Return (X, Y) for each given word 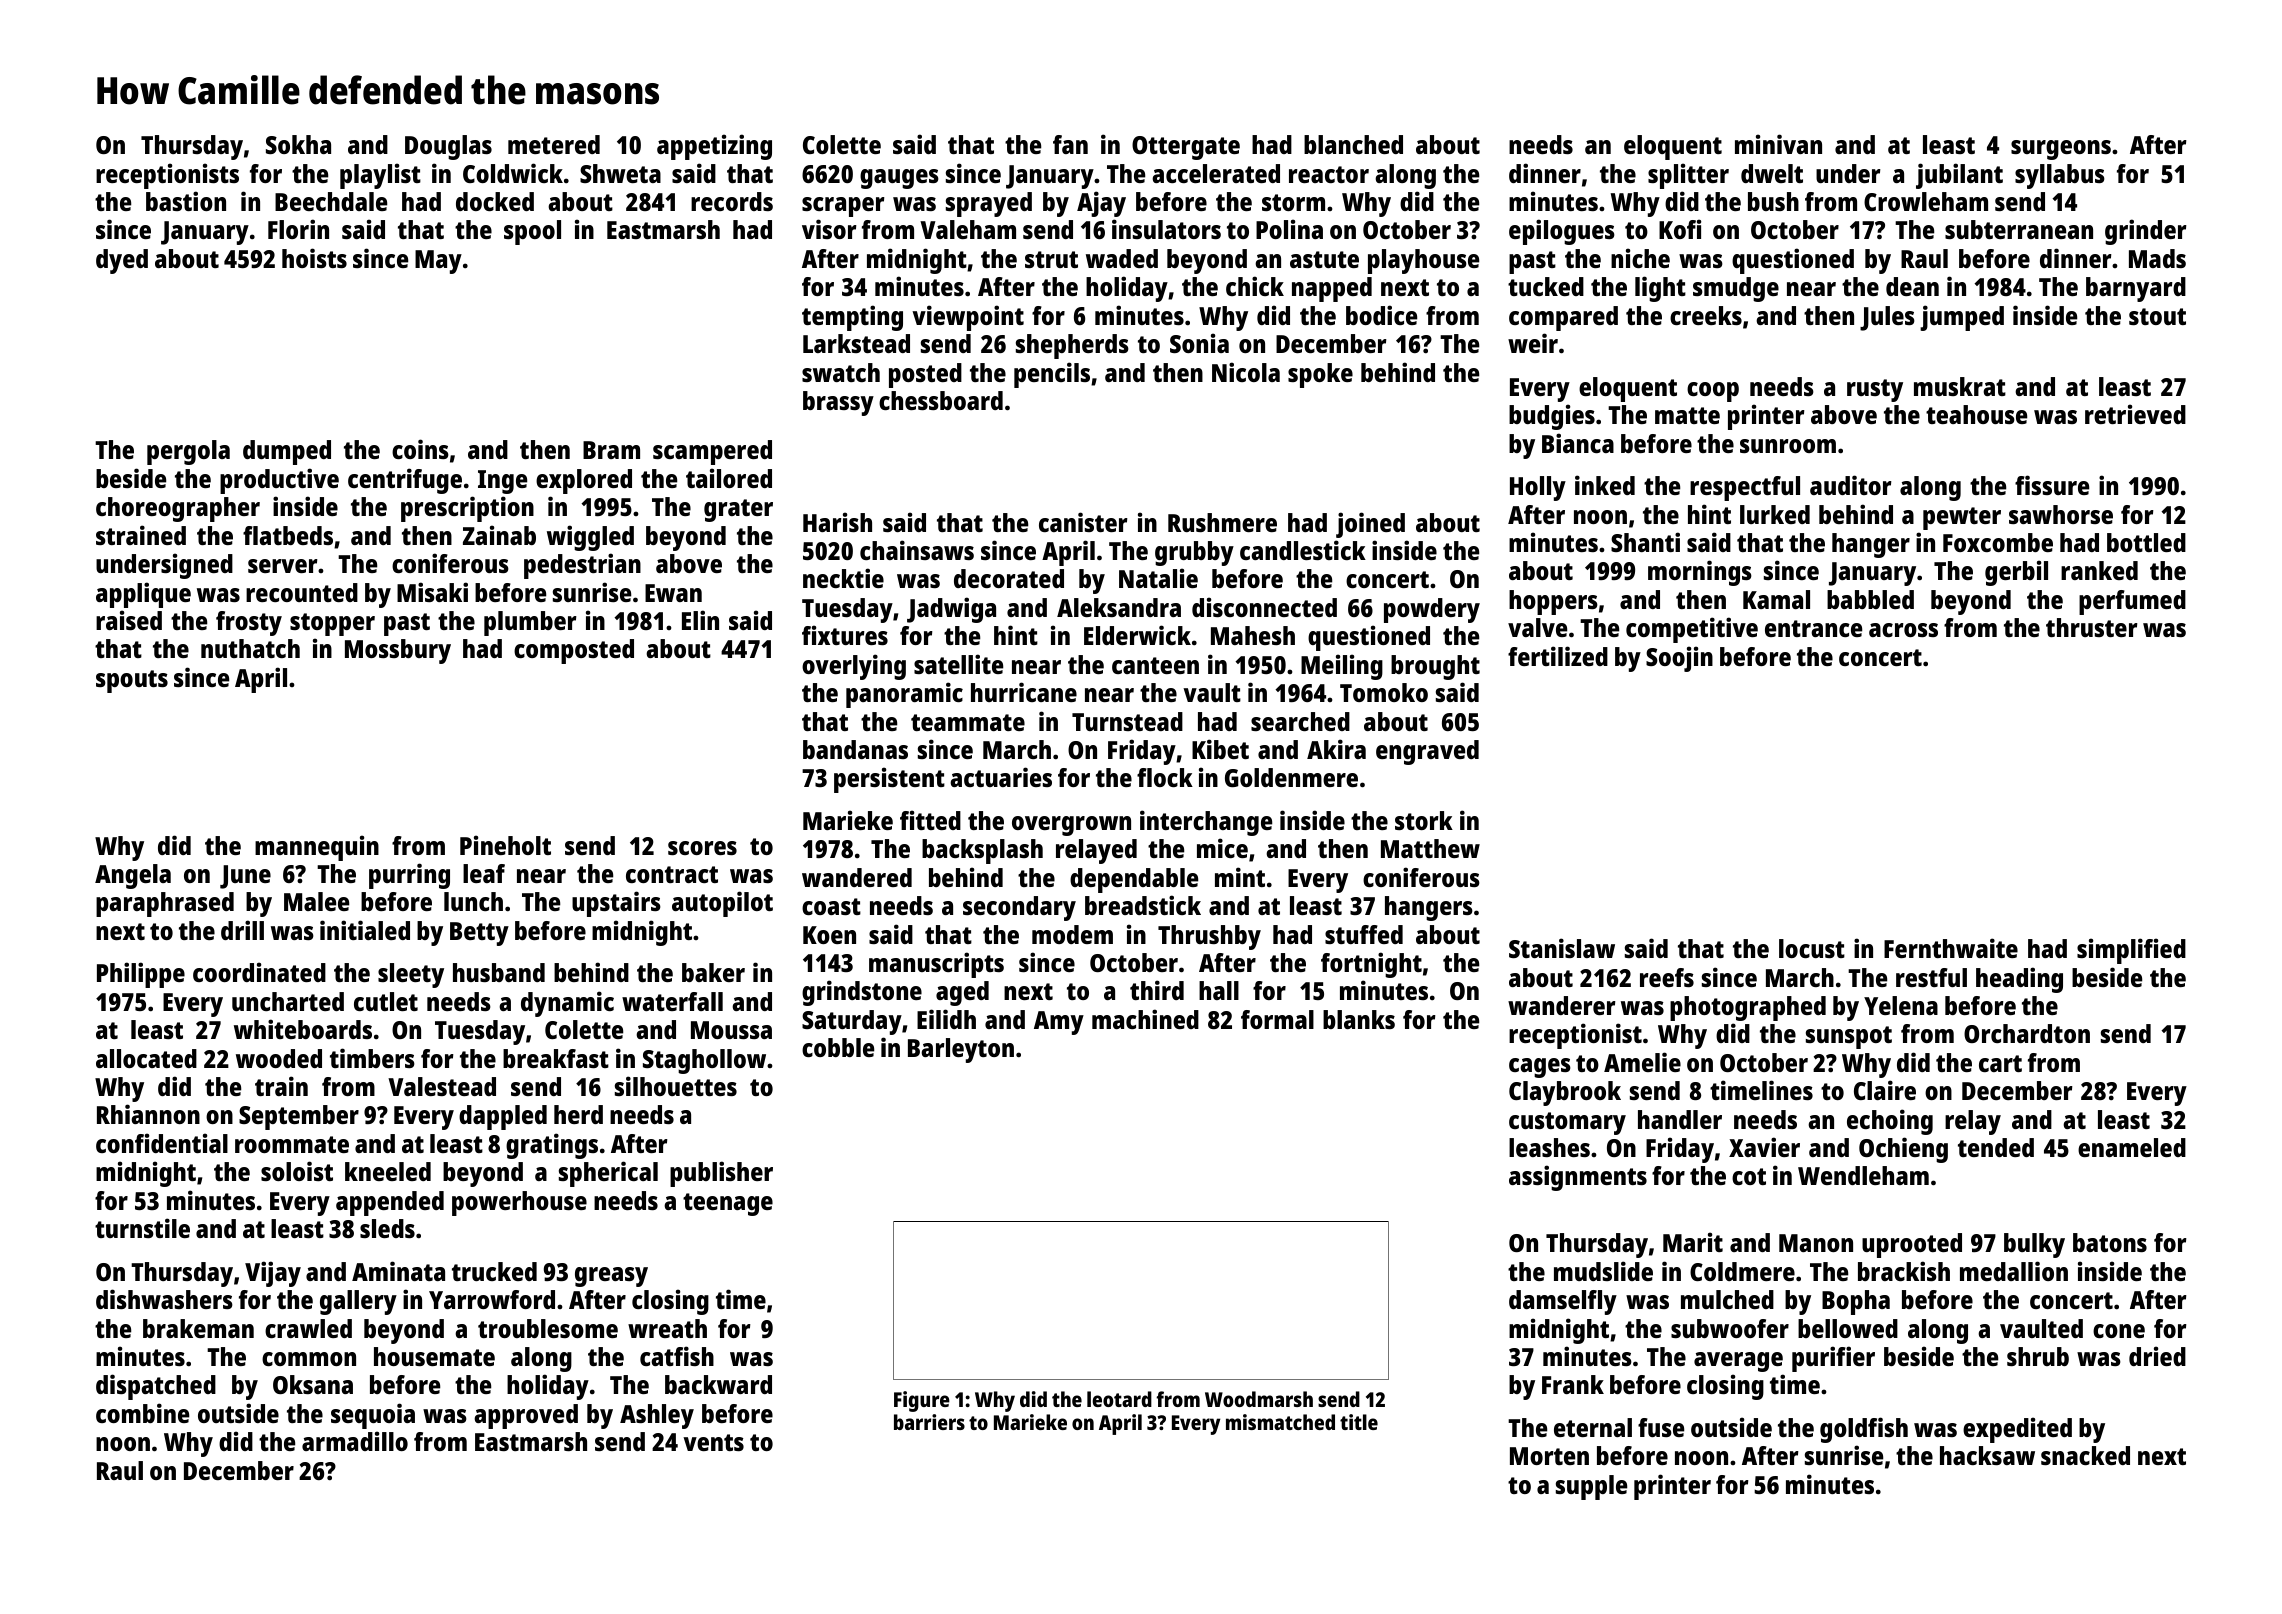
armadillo (355, 1441)
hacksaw (1987, 1455)
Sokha (298, 144)
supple (1591, 1487)
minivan (1778, 144)
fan (1070, 144)
